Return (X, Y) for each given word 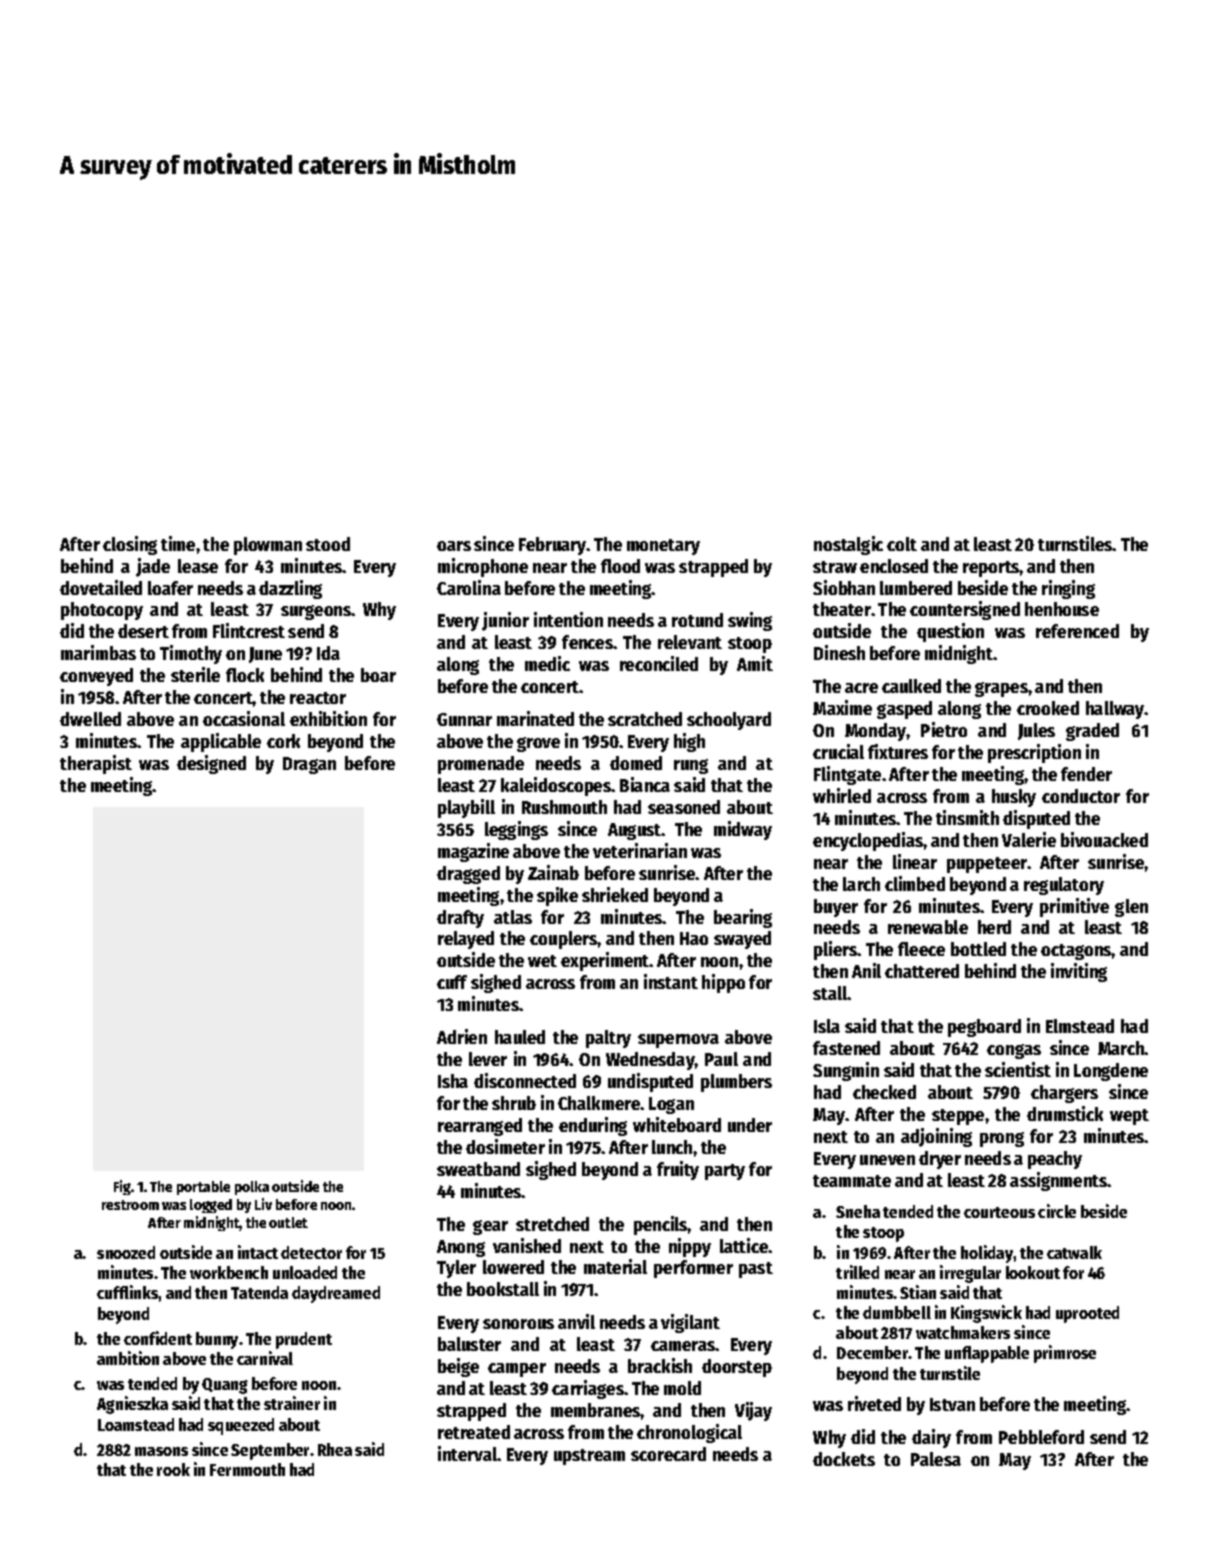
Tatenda (259, 1292)
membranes (596, 1410)
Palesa (936, 1459)
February (553, 546)
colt (902, 544)
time (178, 543)
